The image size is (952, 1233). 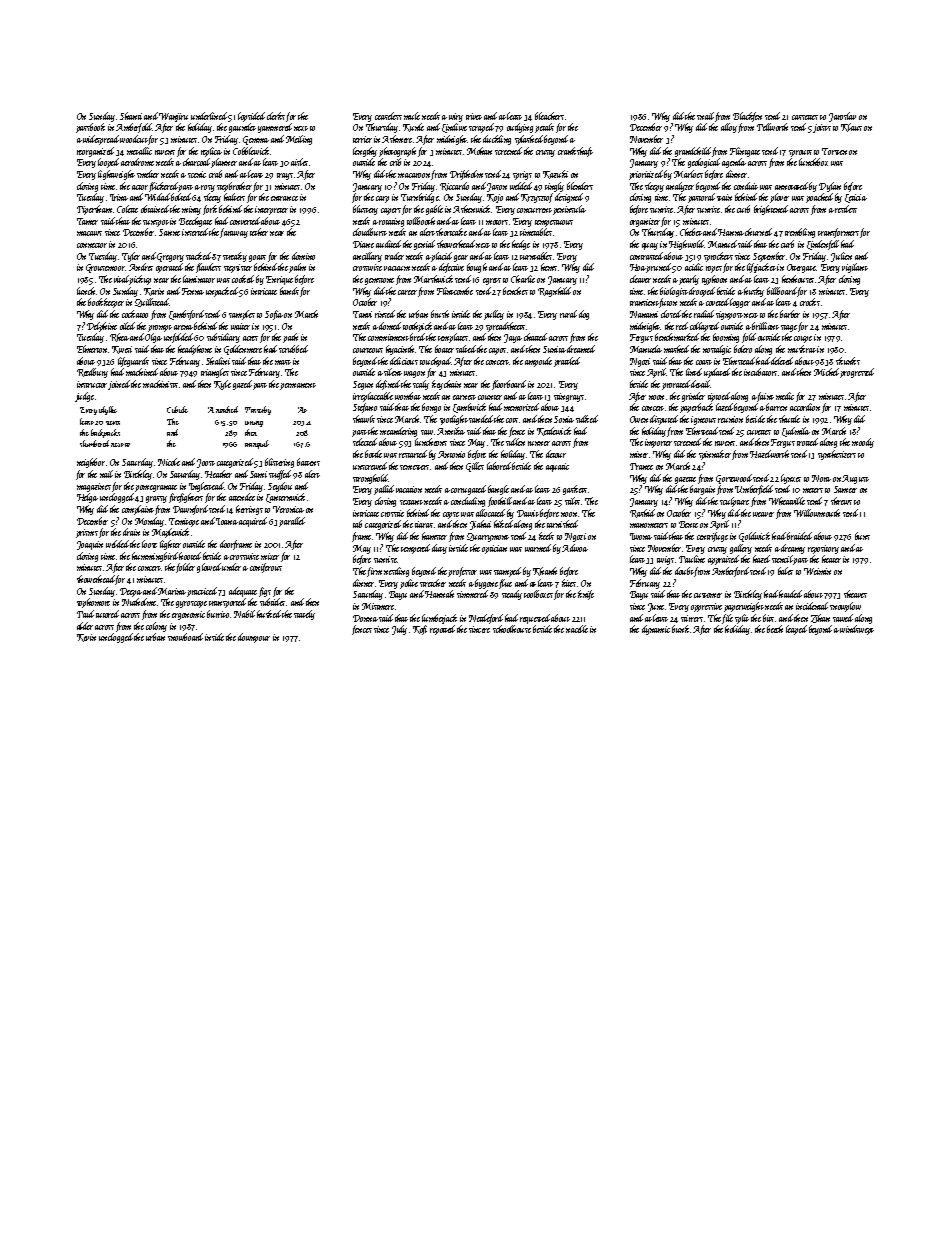 What do you see at coordinates (399, 630) in the image?
I see `July` at bounding box center [399, 630].
